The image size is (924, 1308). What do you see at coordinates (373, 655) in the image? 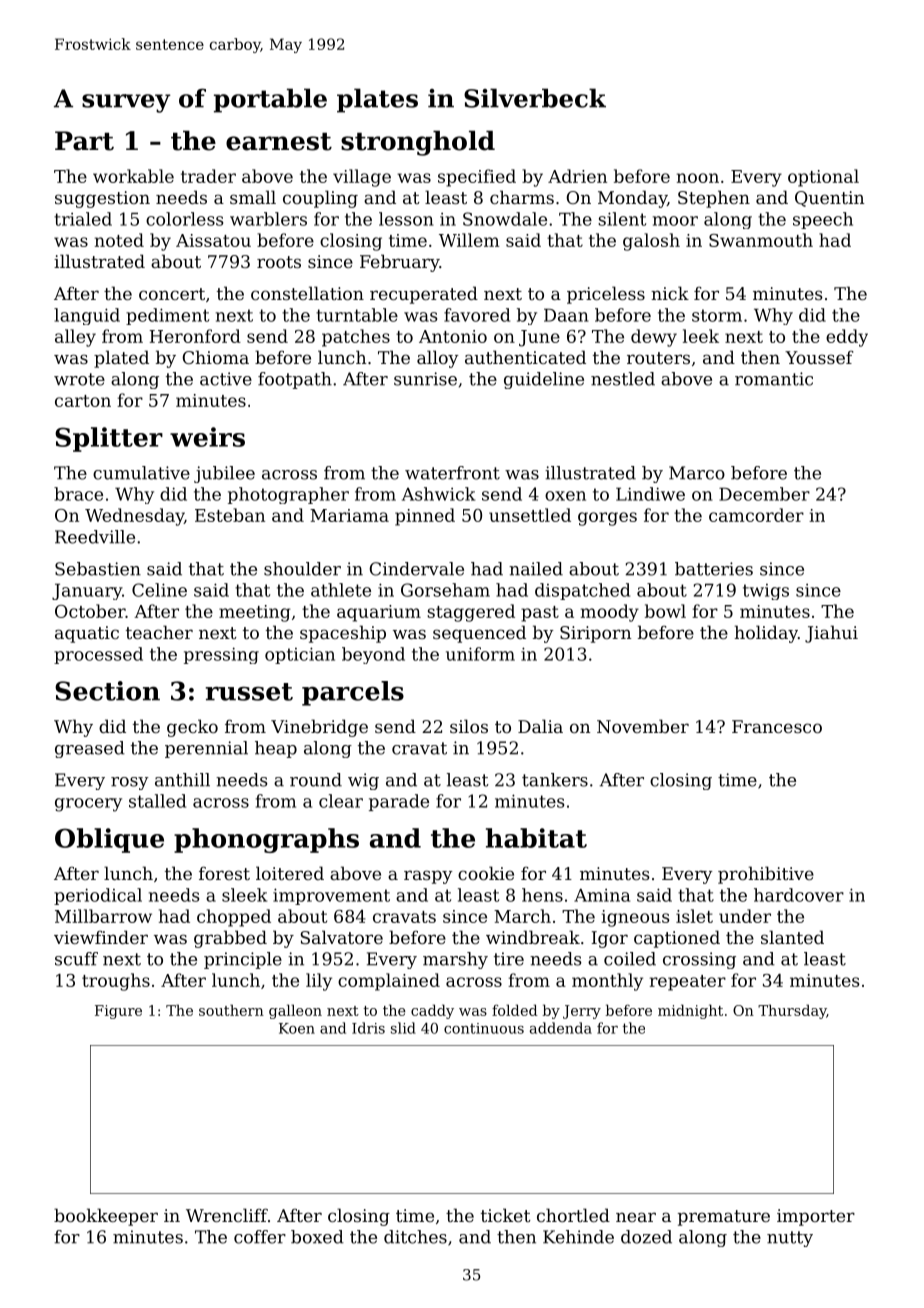
I see `beyond` at bounding box center [373, 655].
